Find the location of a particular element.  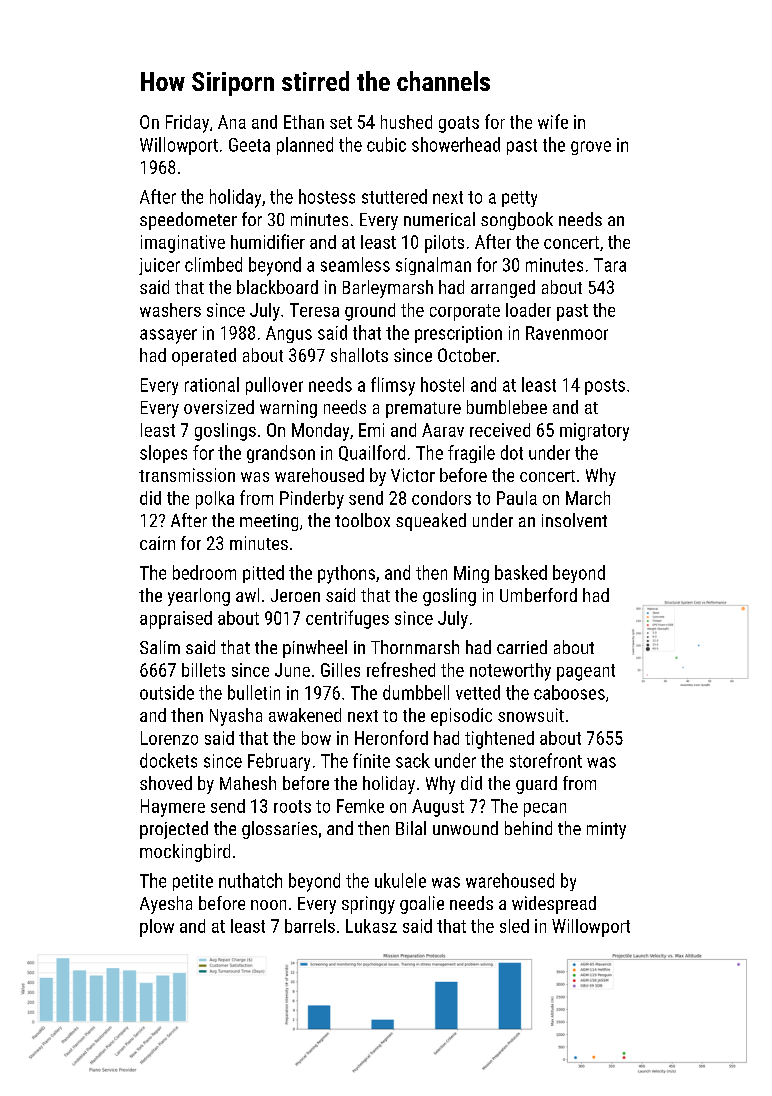

unwound is located at coordinates (465, 828).
